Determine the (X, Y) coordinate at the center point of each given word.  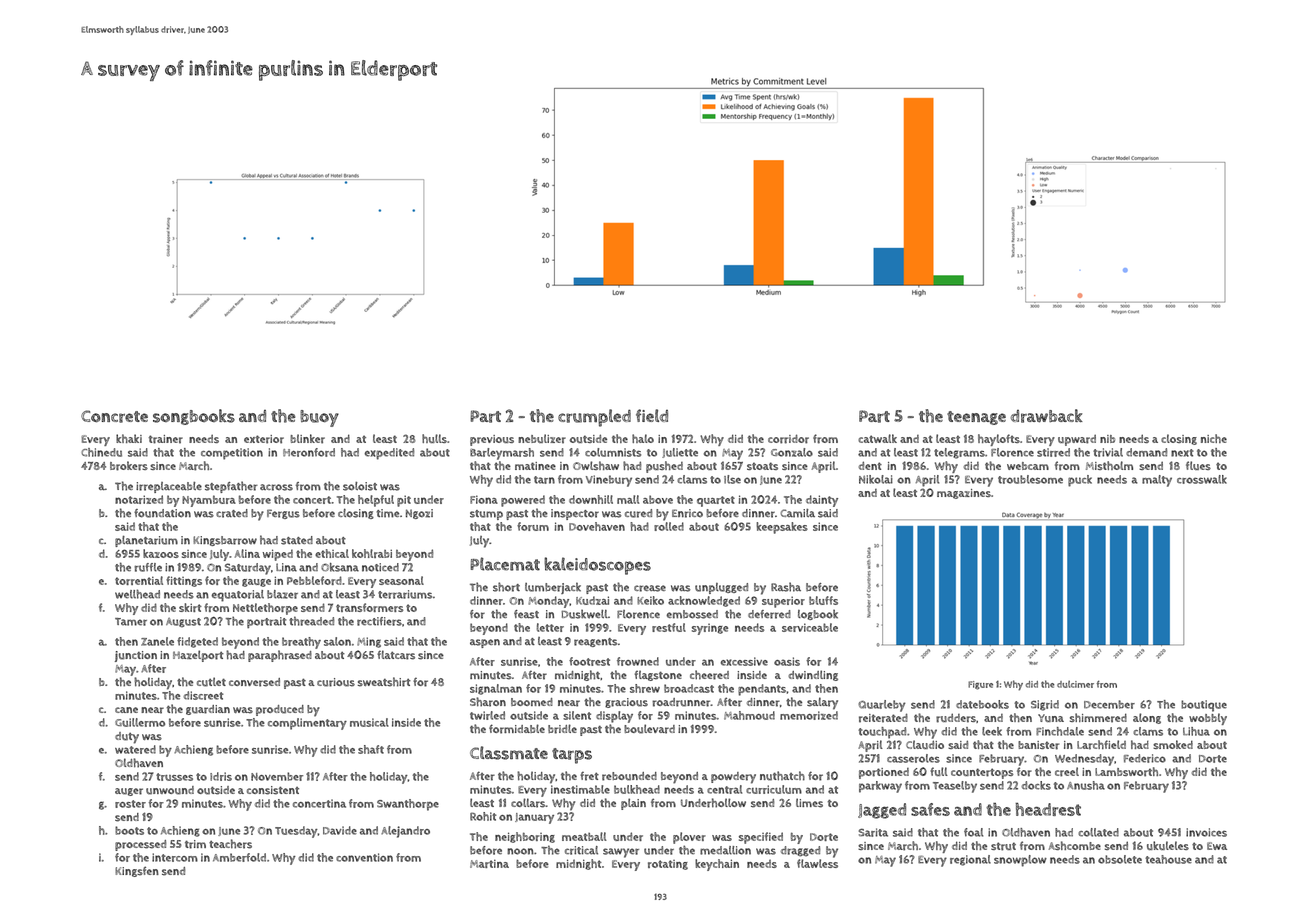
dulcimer (1075, 684)
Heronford (309, 452)
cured (638, 513)
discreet (204, 695)
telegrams (959, 453)
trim (195, 844)
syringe (710, 629)
